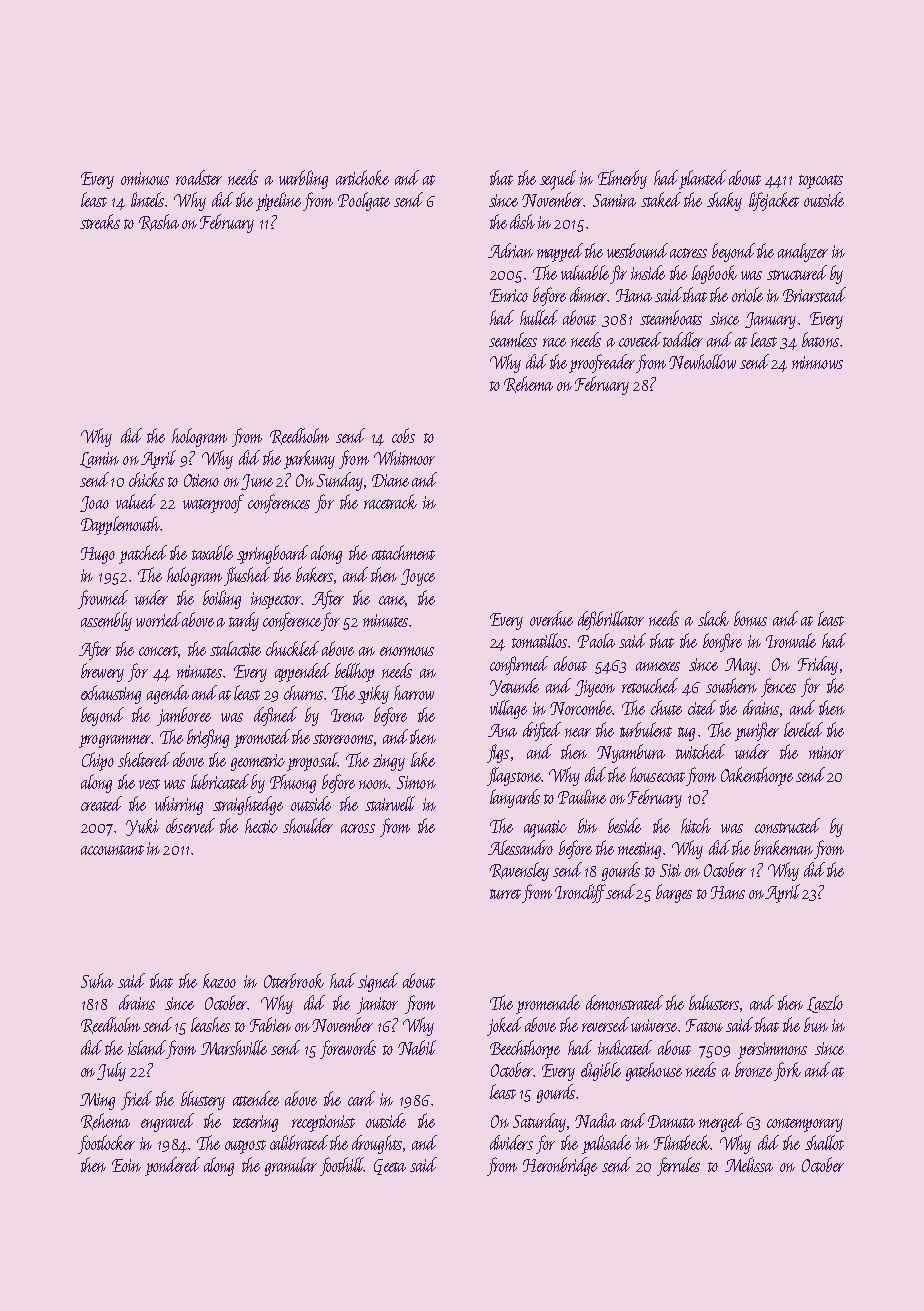 The width and height of the document is (924, 1311). Describe the element at coordinates (551, 618) in the document. I see `overdue` at that location.
